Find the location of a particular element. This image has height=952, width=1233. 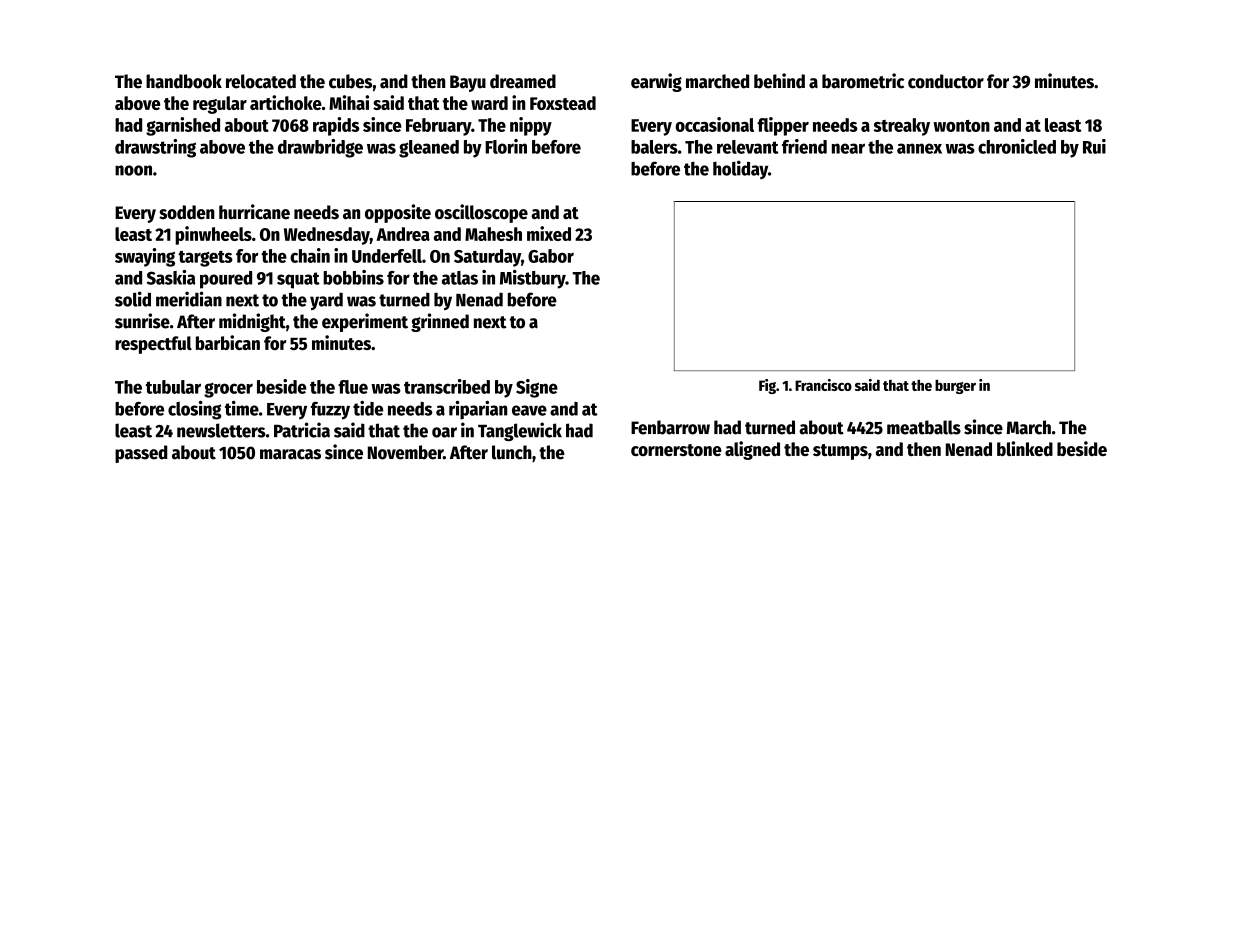

pinwheels is located at coordinates (213, 235).
